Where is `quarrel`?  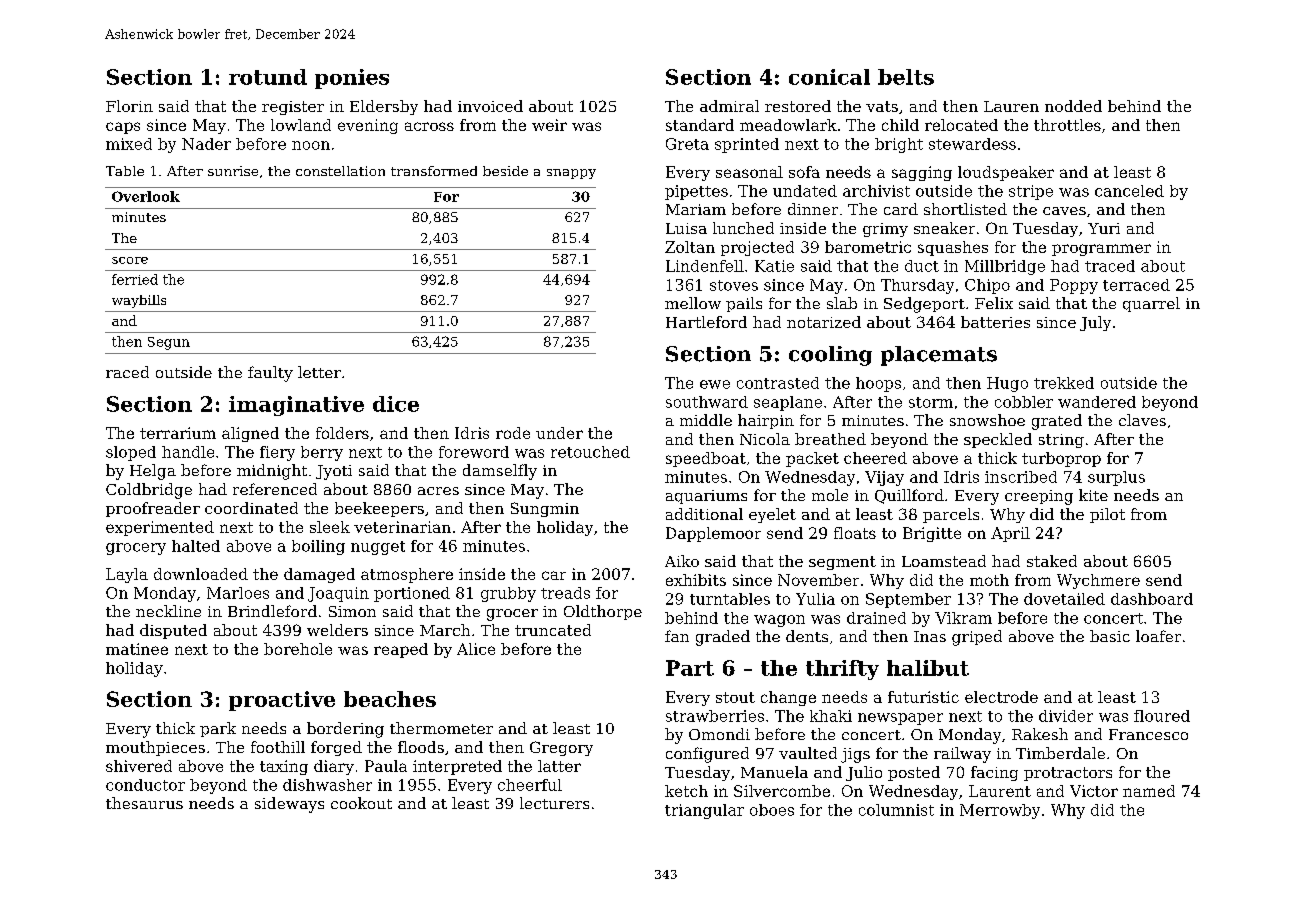
quarrel is located at coordinates (1151, 304).
